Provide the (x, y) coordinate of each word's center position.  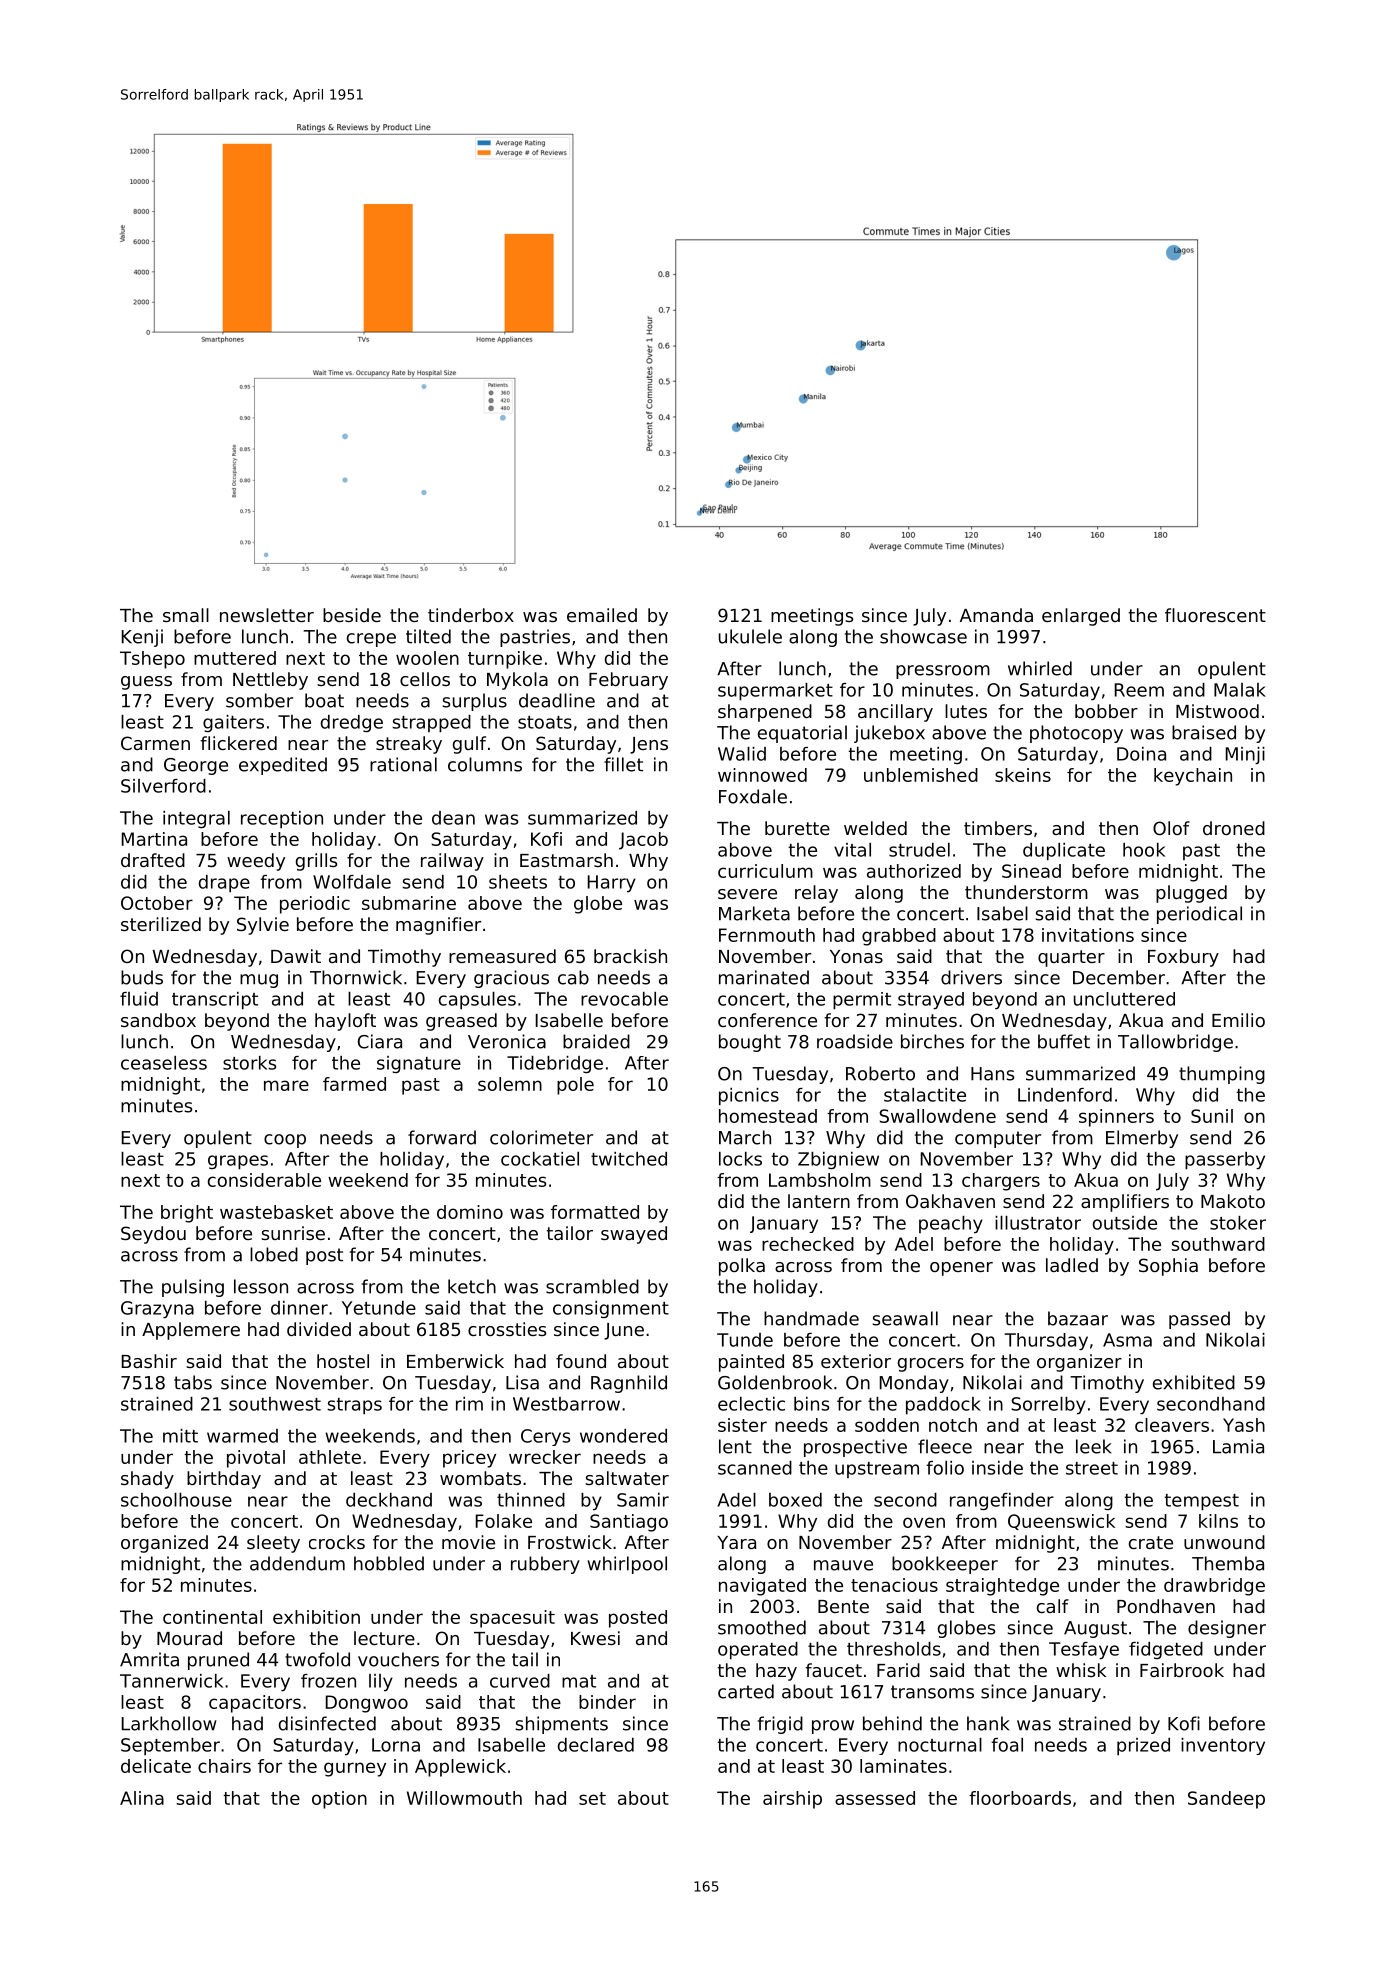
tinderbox (471, 615)
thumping (1222, 1075)
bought (750, 1043)
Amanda (996, 615)
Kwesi (595, 1638)
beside (352, 615)
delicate (156, 1766)
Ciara (380, 1041)
